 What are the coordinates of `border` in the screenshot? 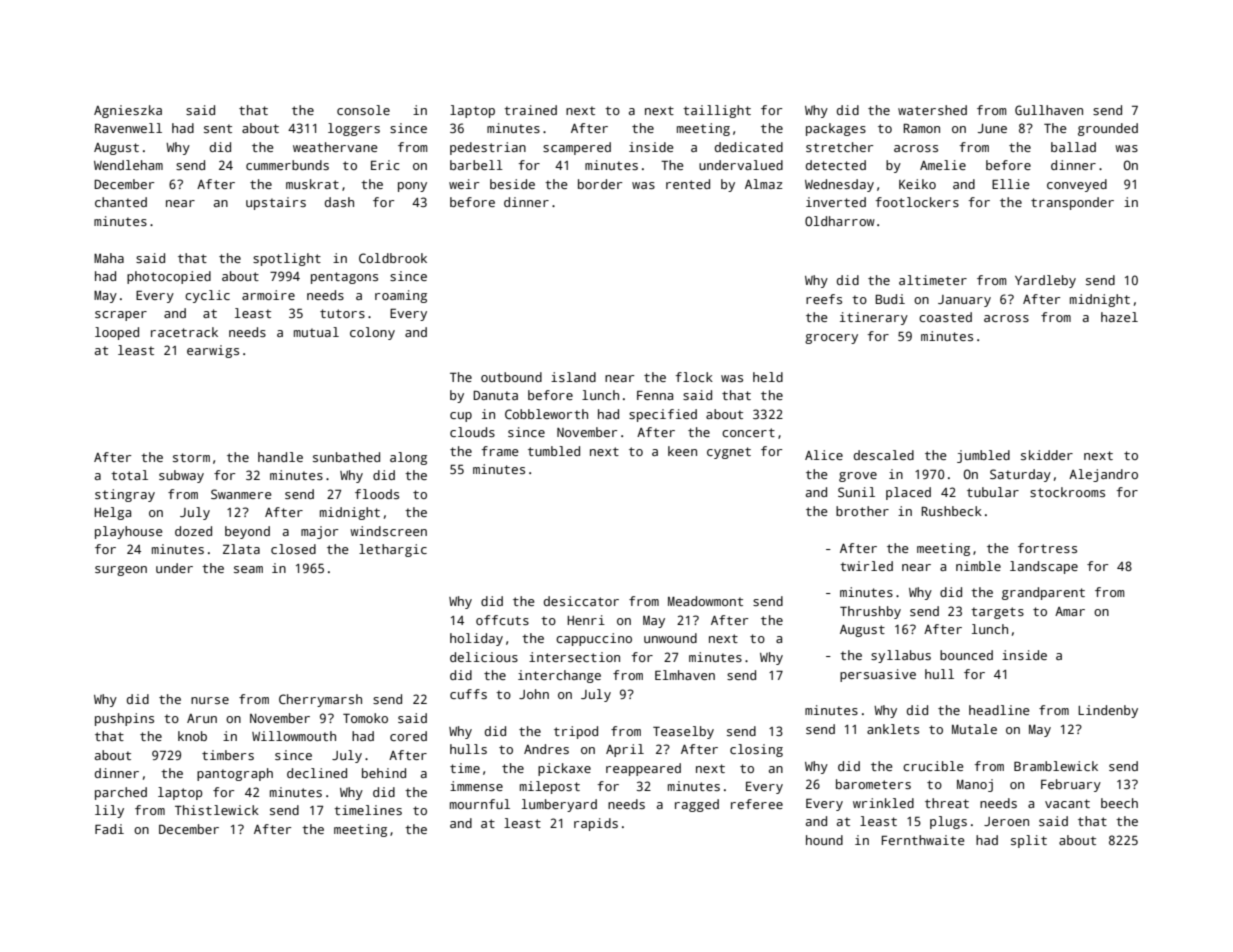 It's located at (600, 184).
